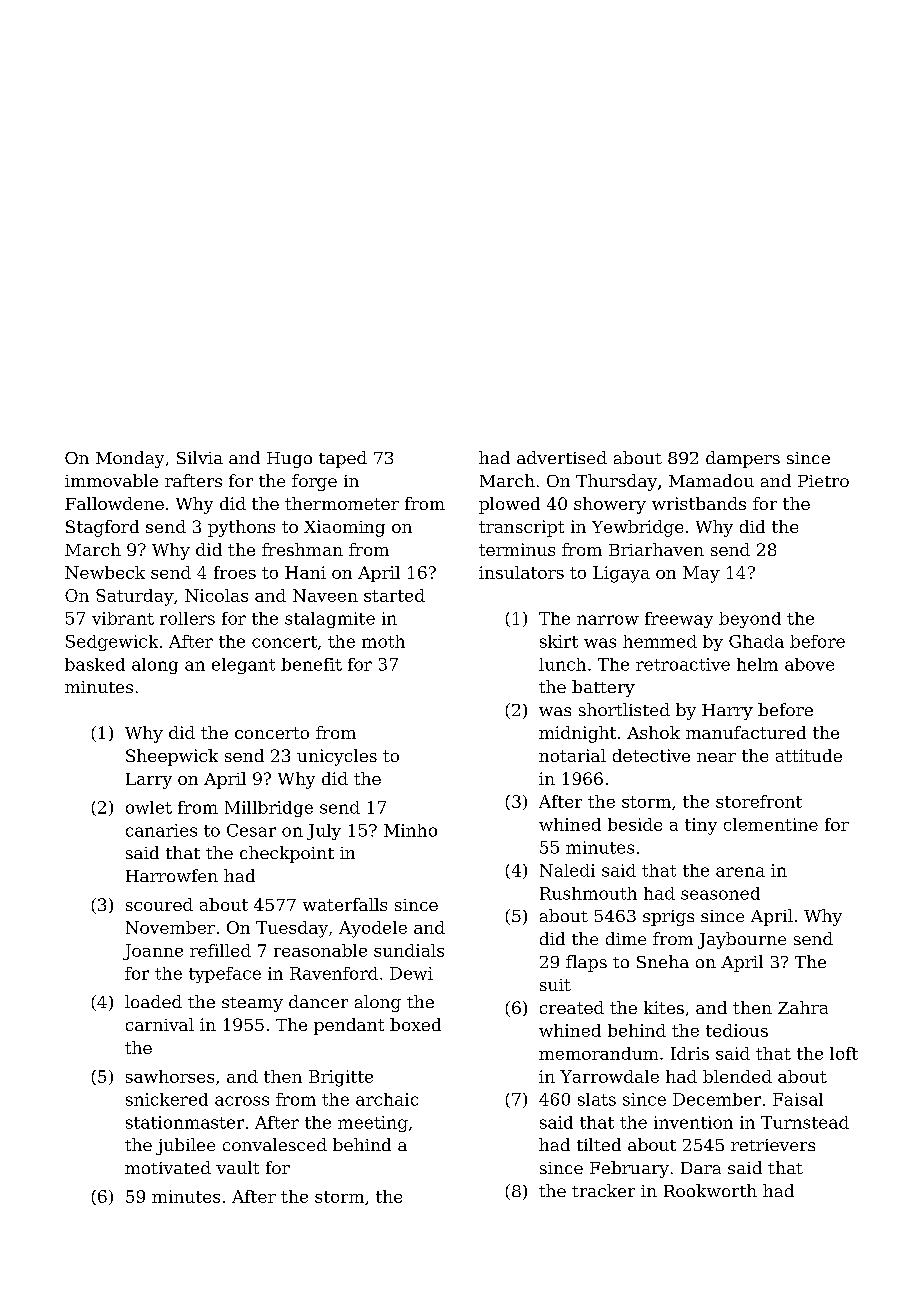  I want to click on seasoned, so click(720, 893).
